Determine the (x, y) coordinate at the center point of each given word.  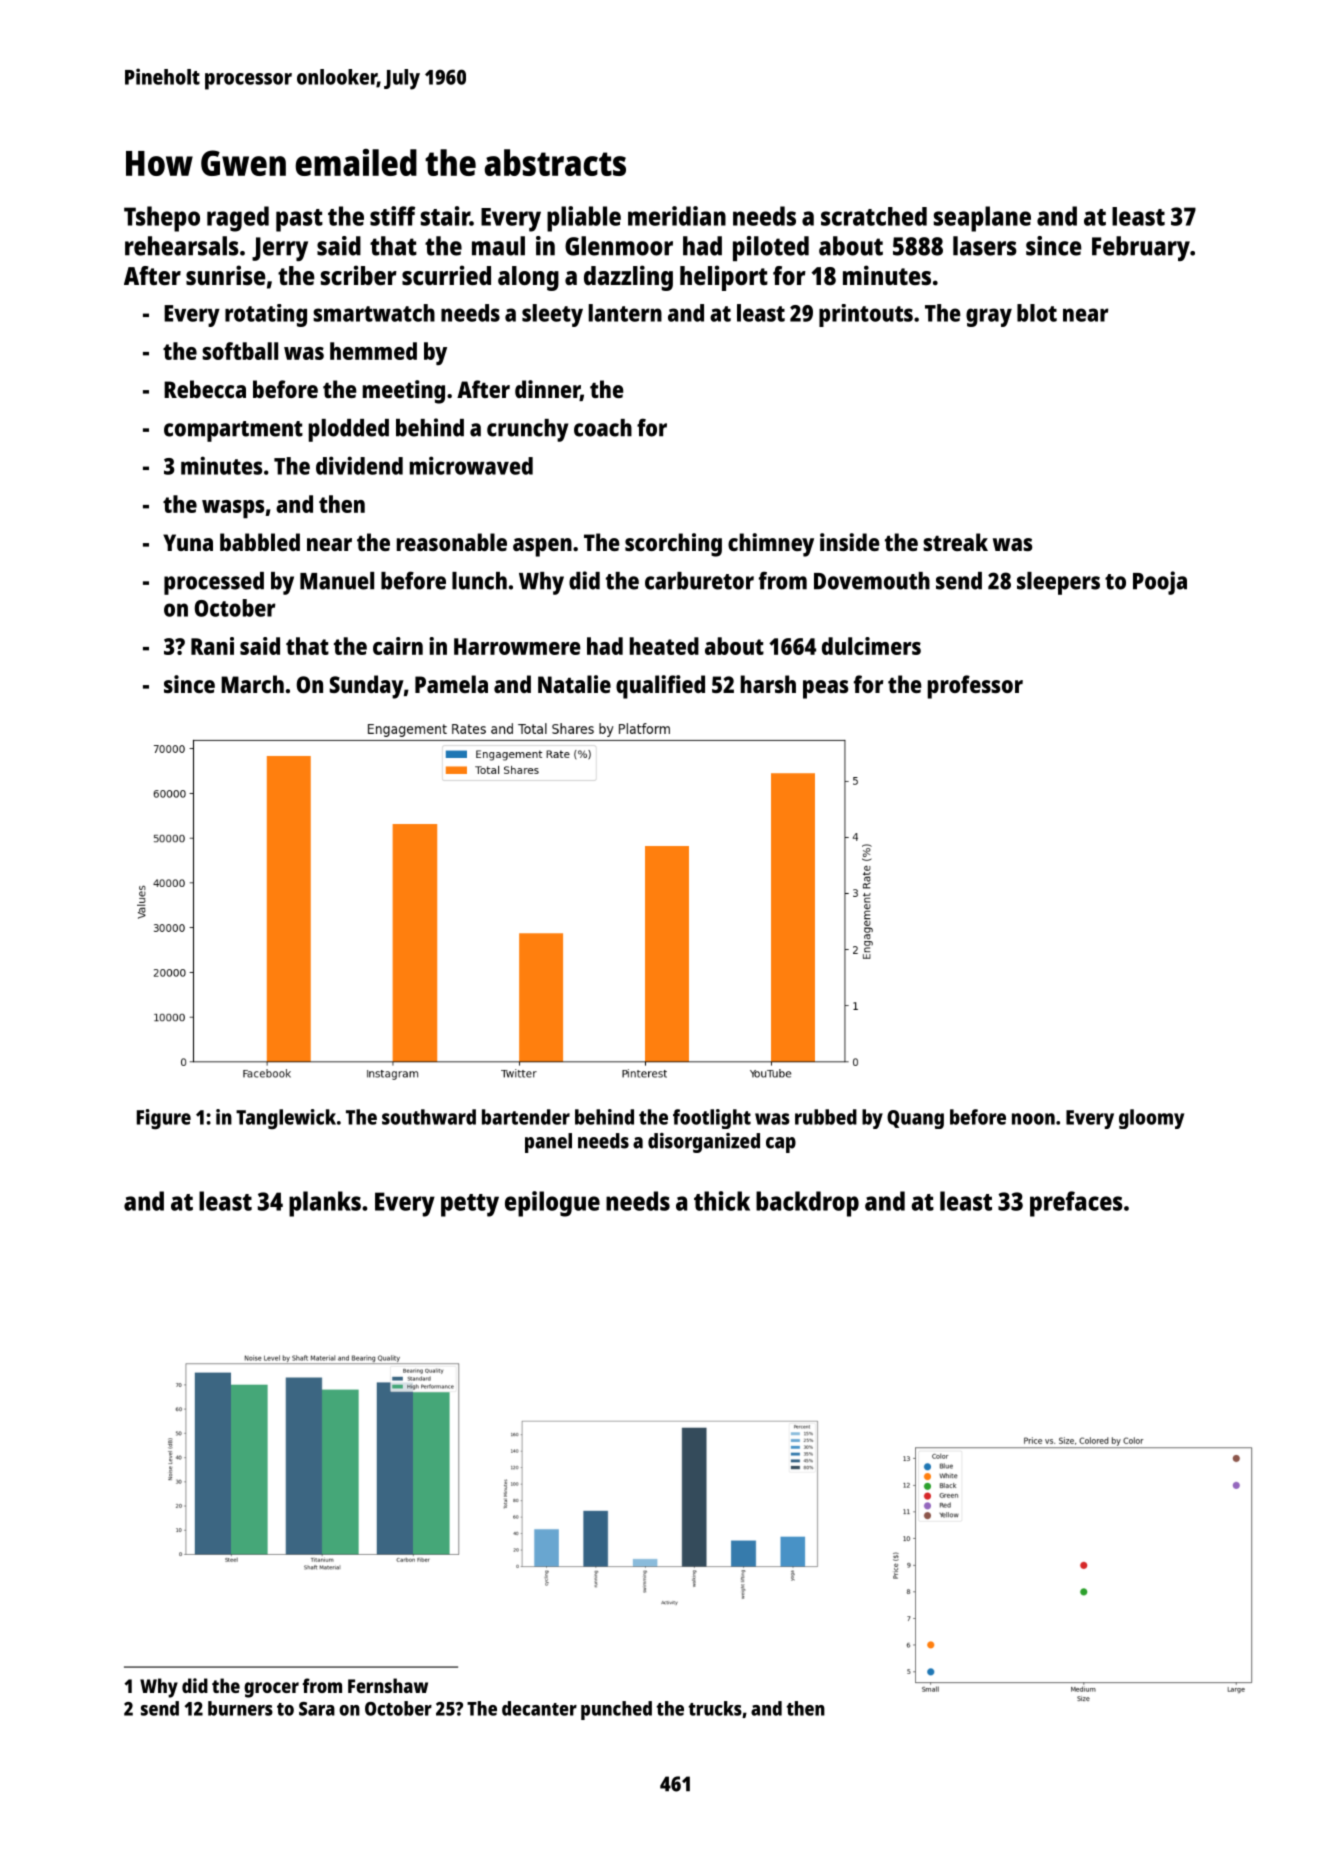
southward (429, 1117)
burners (240, 1708)
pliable (584, 219)
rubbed (826, 1117)
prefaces (1076, 1204)
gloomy (1151, 1119)
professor (975, 687)
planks (325, 1204)
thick (722, 1201)
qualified (660, 687)
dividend (359, 465)
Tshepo (162, 219)
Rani (212, 646)
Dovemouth (872, 581)
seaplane (982, 219)
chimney (771, 545)
